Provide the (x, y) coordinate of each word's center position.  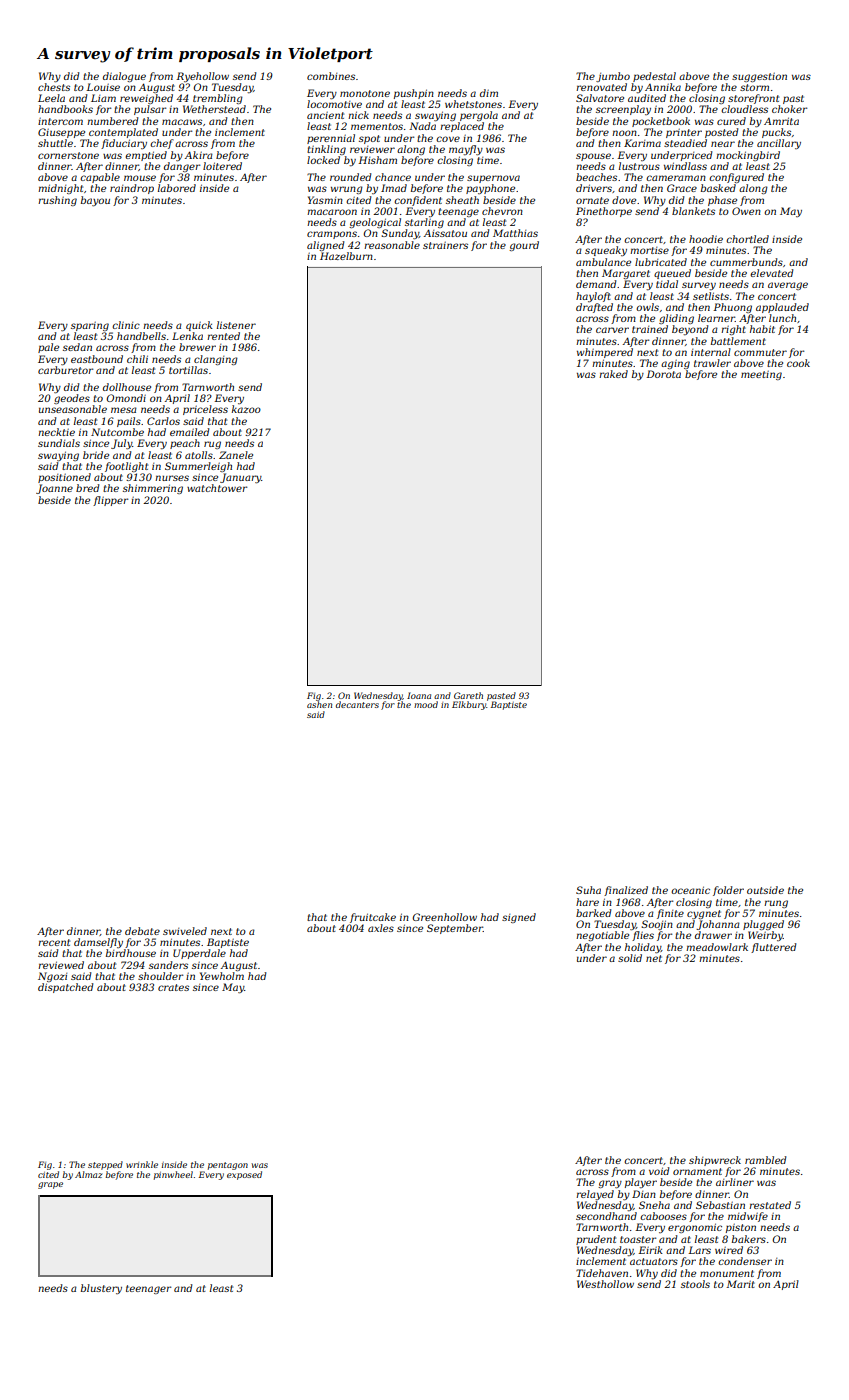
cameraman (676, 178)
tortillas (188, 370)
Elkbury (469, 705)
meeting (761, 375)
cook (798, 363)
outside (765, 890)
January (240, 478)
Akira (199, 155)
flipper (110, 501)
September (455, 929)
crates (173, 987)
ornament (697, 1171)
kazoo (246, 409)
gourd (524, 246)
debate (142, 931)
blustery (101, 1289)
